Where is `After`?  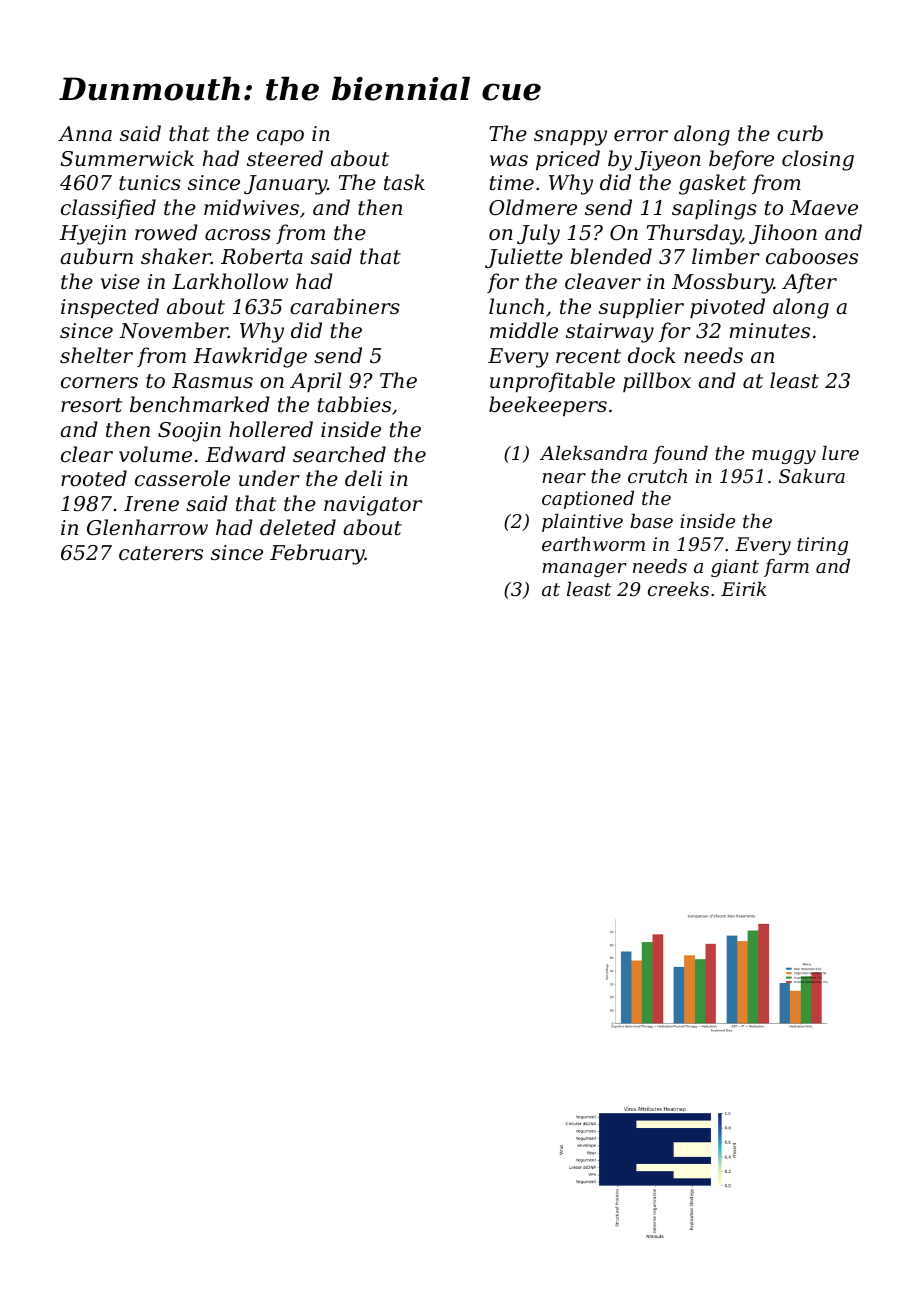
After is located at coordinates (809, 283).
